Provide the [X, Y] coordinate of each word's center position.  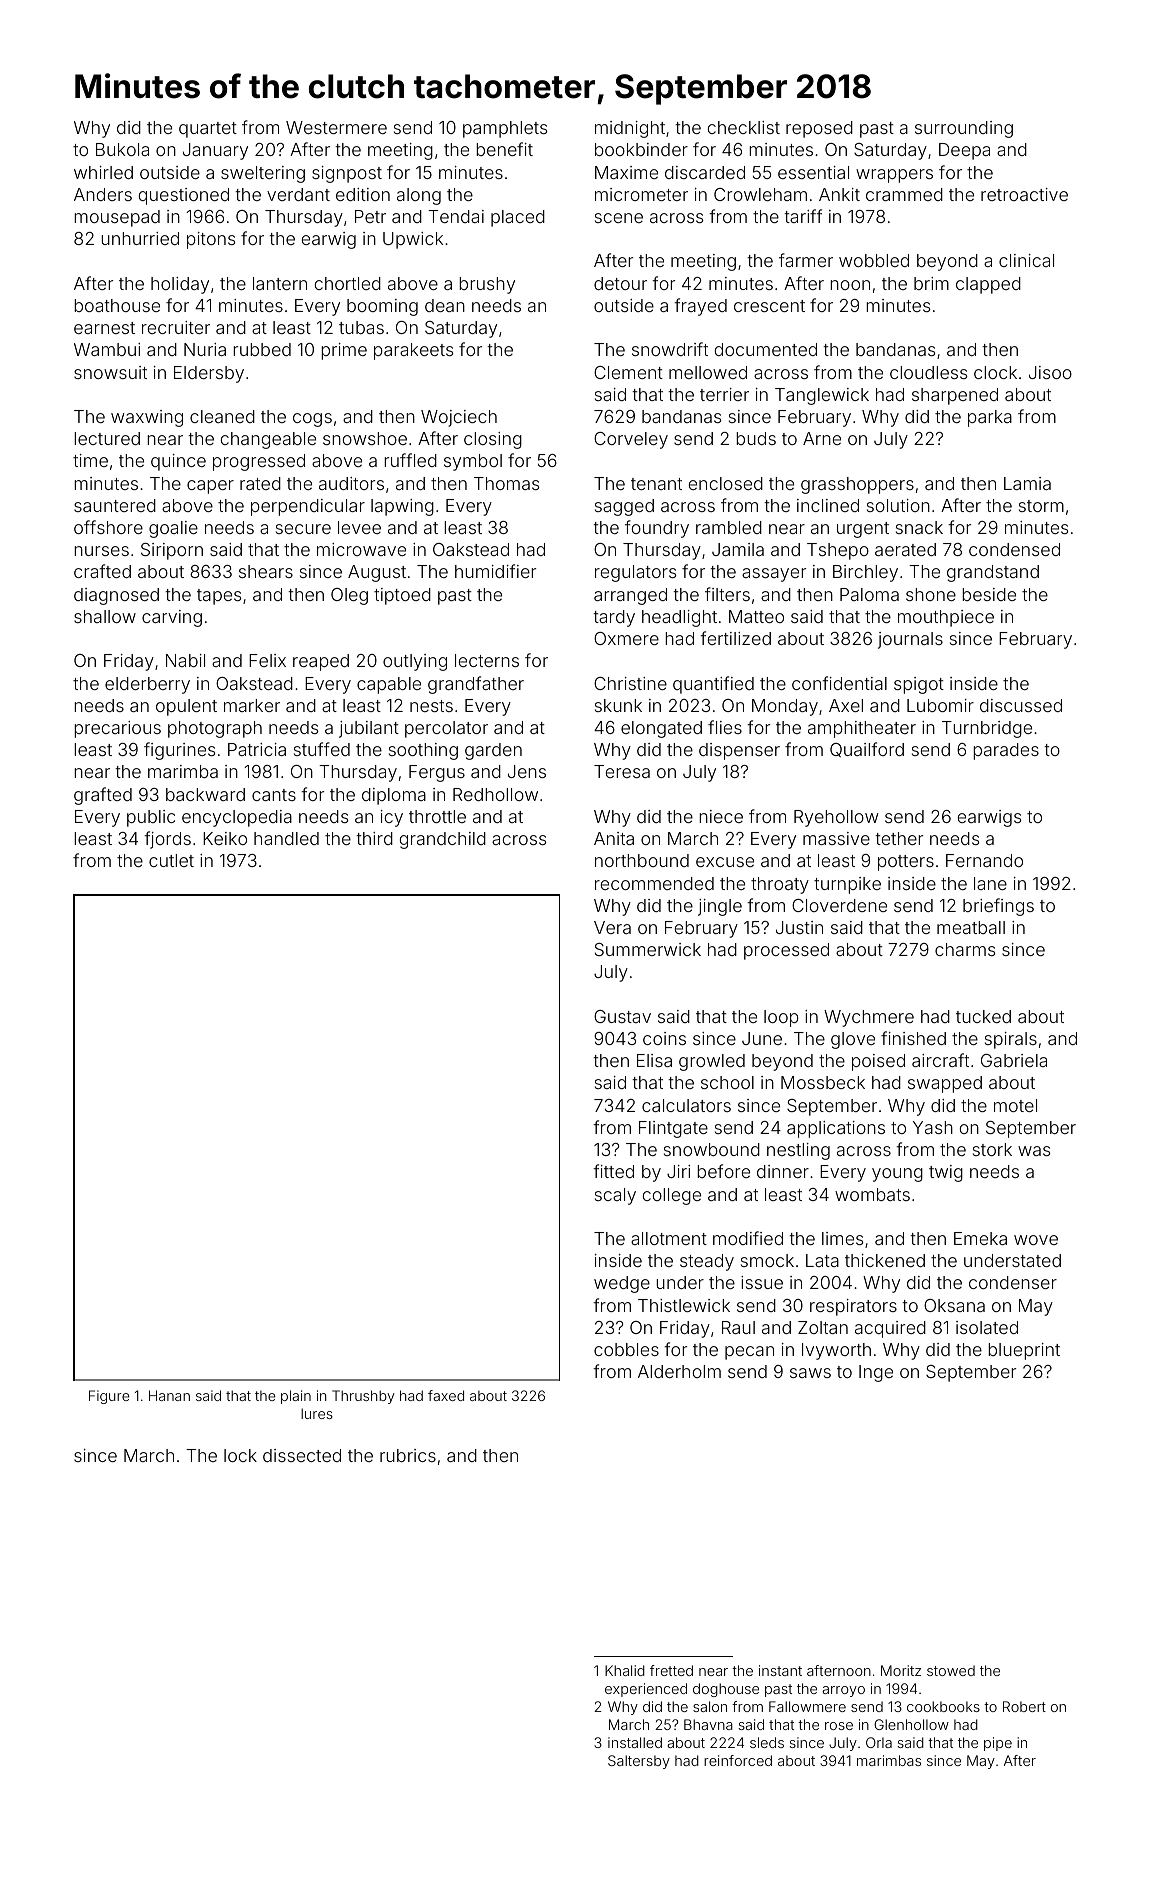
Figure [109, 1397]
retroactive [1024, 194]
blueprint [1024, 1351]
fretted [671, 1670]
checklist [744, 127]
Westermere [336, 127]
